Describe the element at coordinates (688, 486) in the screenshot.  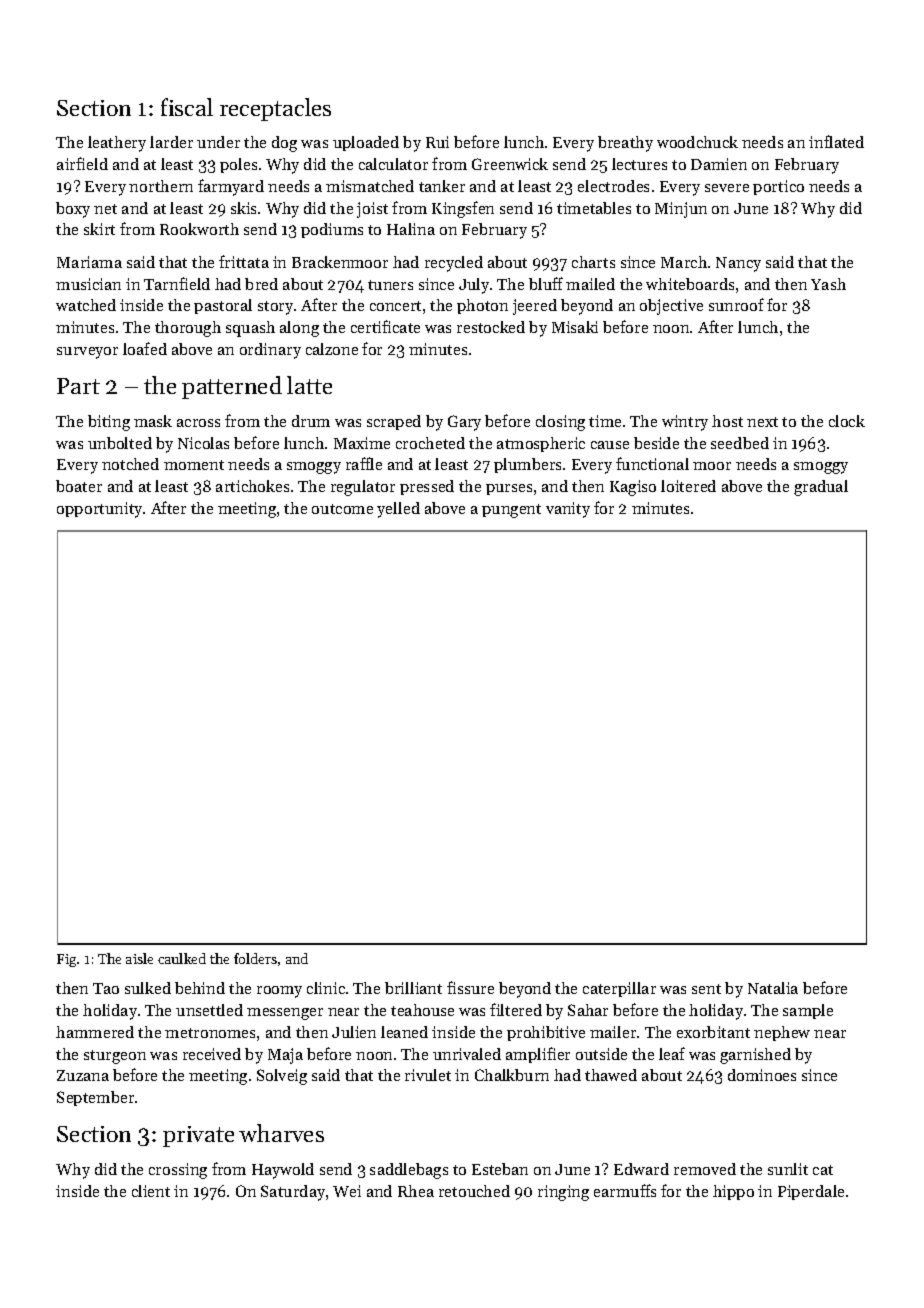
I see `loitered` at that location.
